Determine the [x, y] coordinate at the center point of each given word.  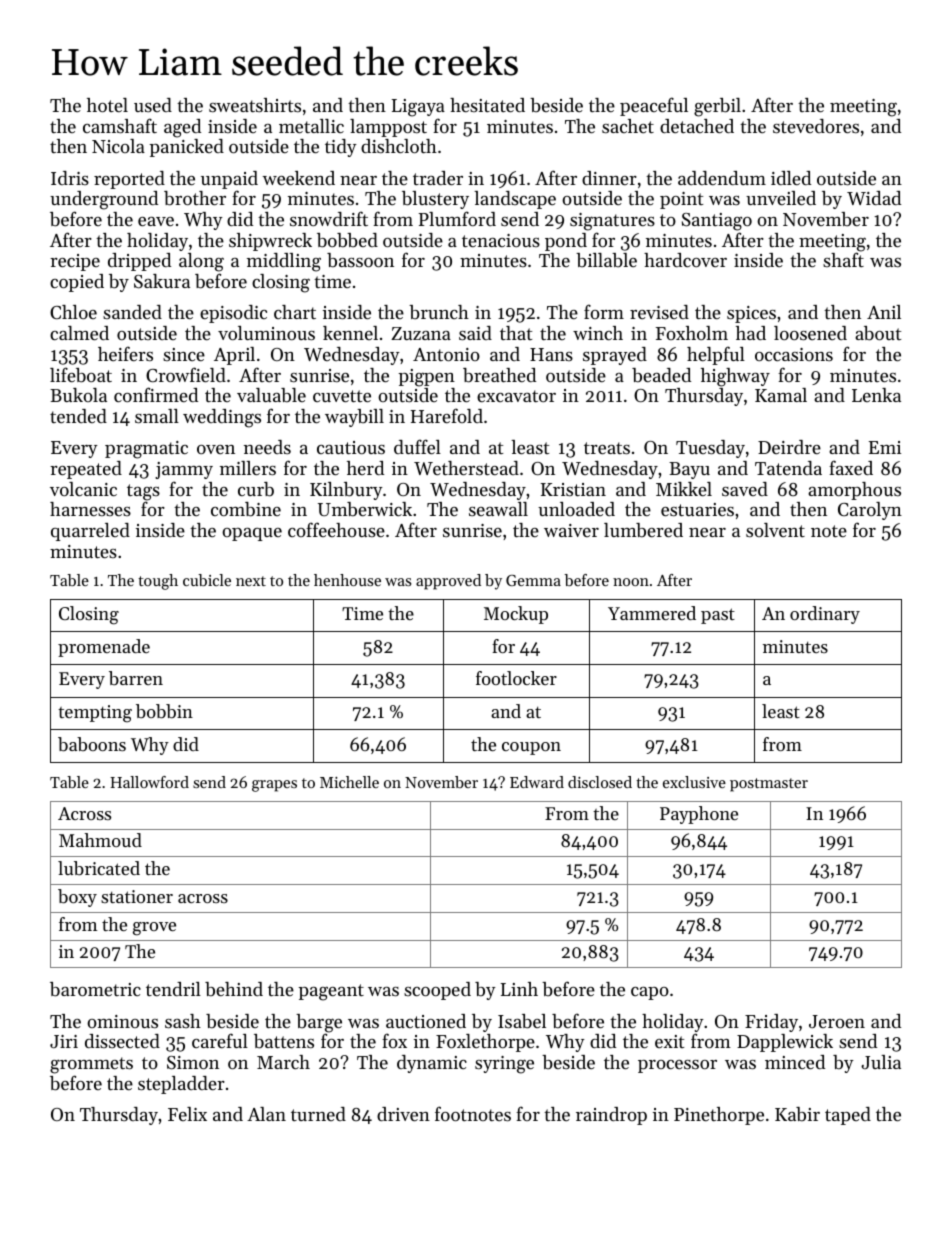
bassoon [360, 260]
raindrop [611, 1116]
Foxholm [692, 333]
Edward [537, 782]
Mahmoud [100, 840]
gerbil [717, 107]
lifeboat [81, 375]
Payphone [699, 815]
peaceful [654, 106]
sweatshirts [255, 105]
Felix [187, 1114]
